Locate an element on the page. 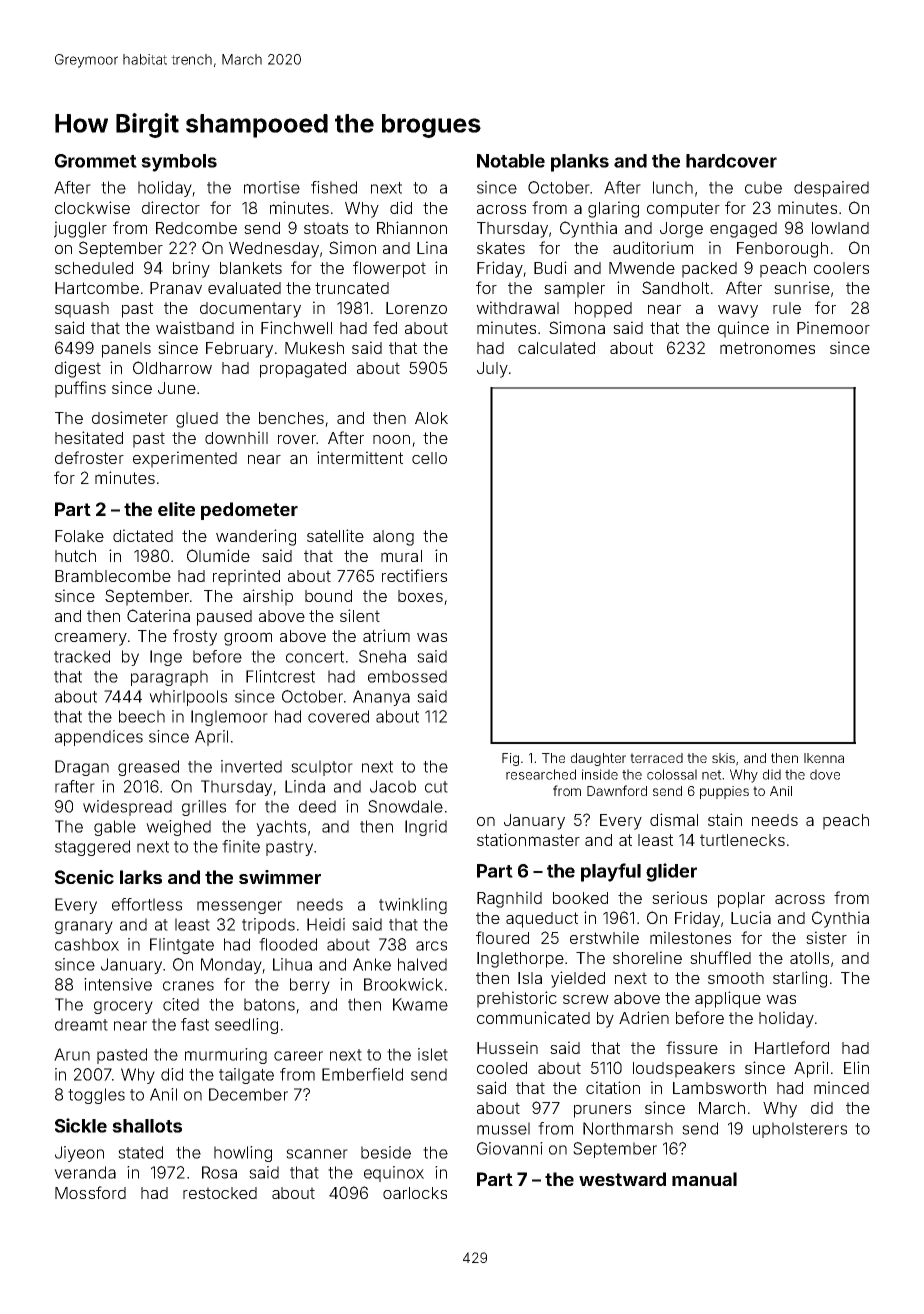 This page has height=1314, width=924. terraced is located at coordinates (656, 758).
